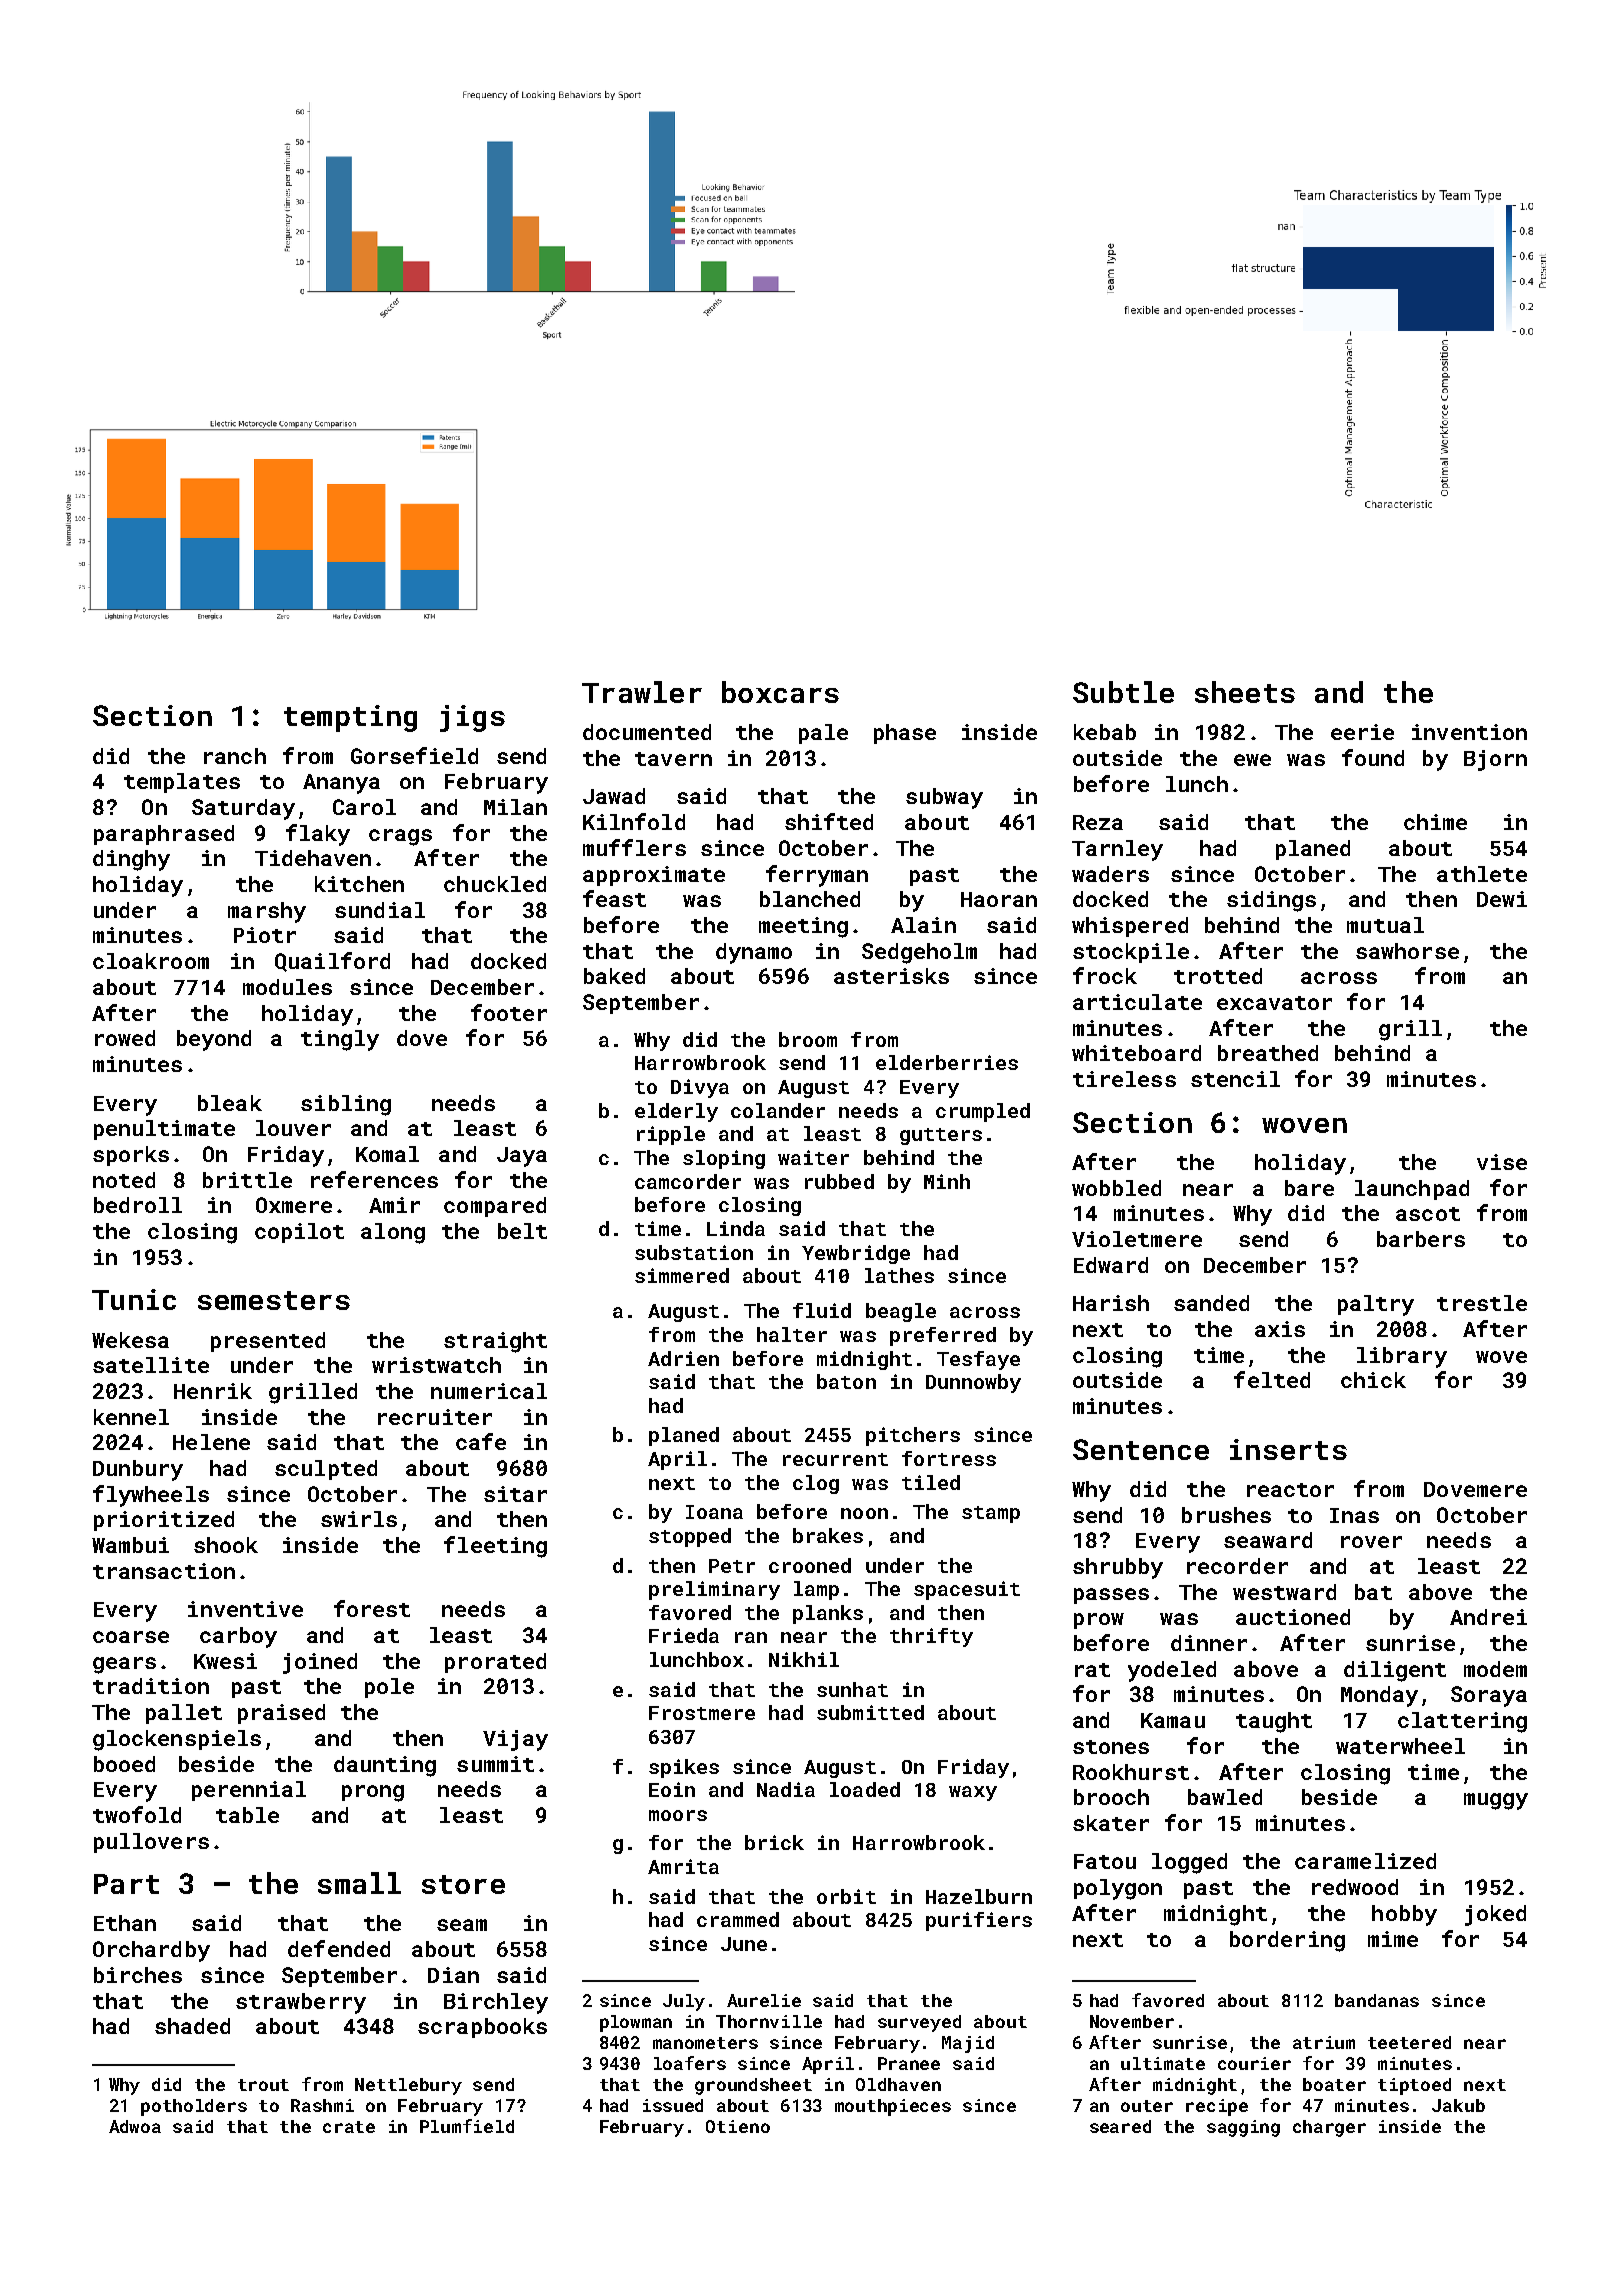  What do you see at coordinates (299, 1233) in the image?
I see `copilot` at bounding box center [299, 1233].
